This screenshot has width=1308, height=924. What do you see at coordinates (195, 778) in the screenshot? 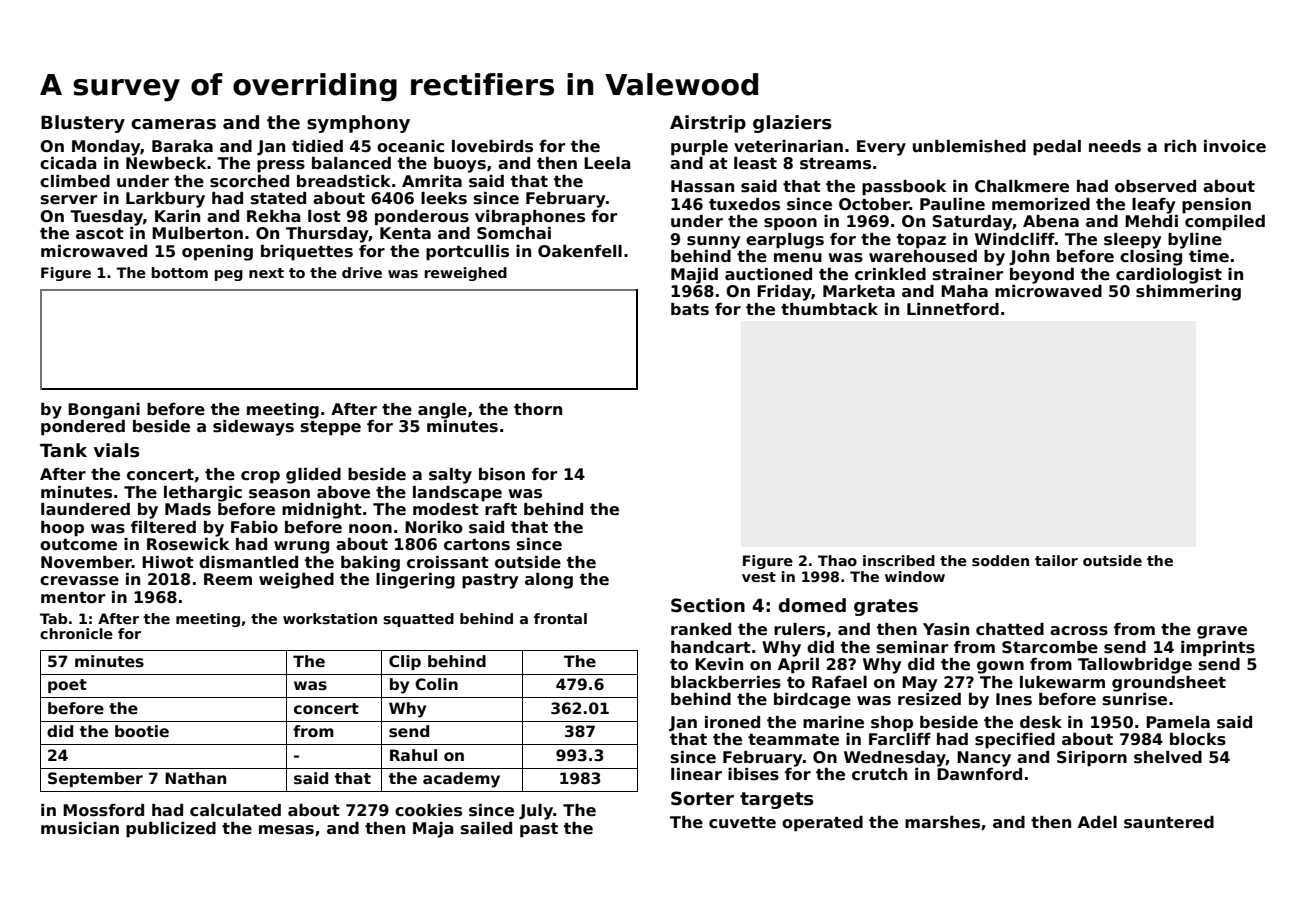
I see `Nathan` at bounding box center [195, 778].
